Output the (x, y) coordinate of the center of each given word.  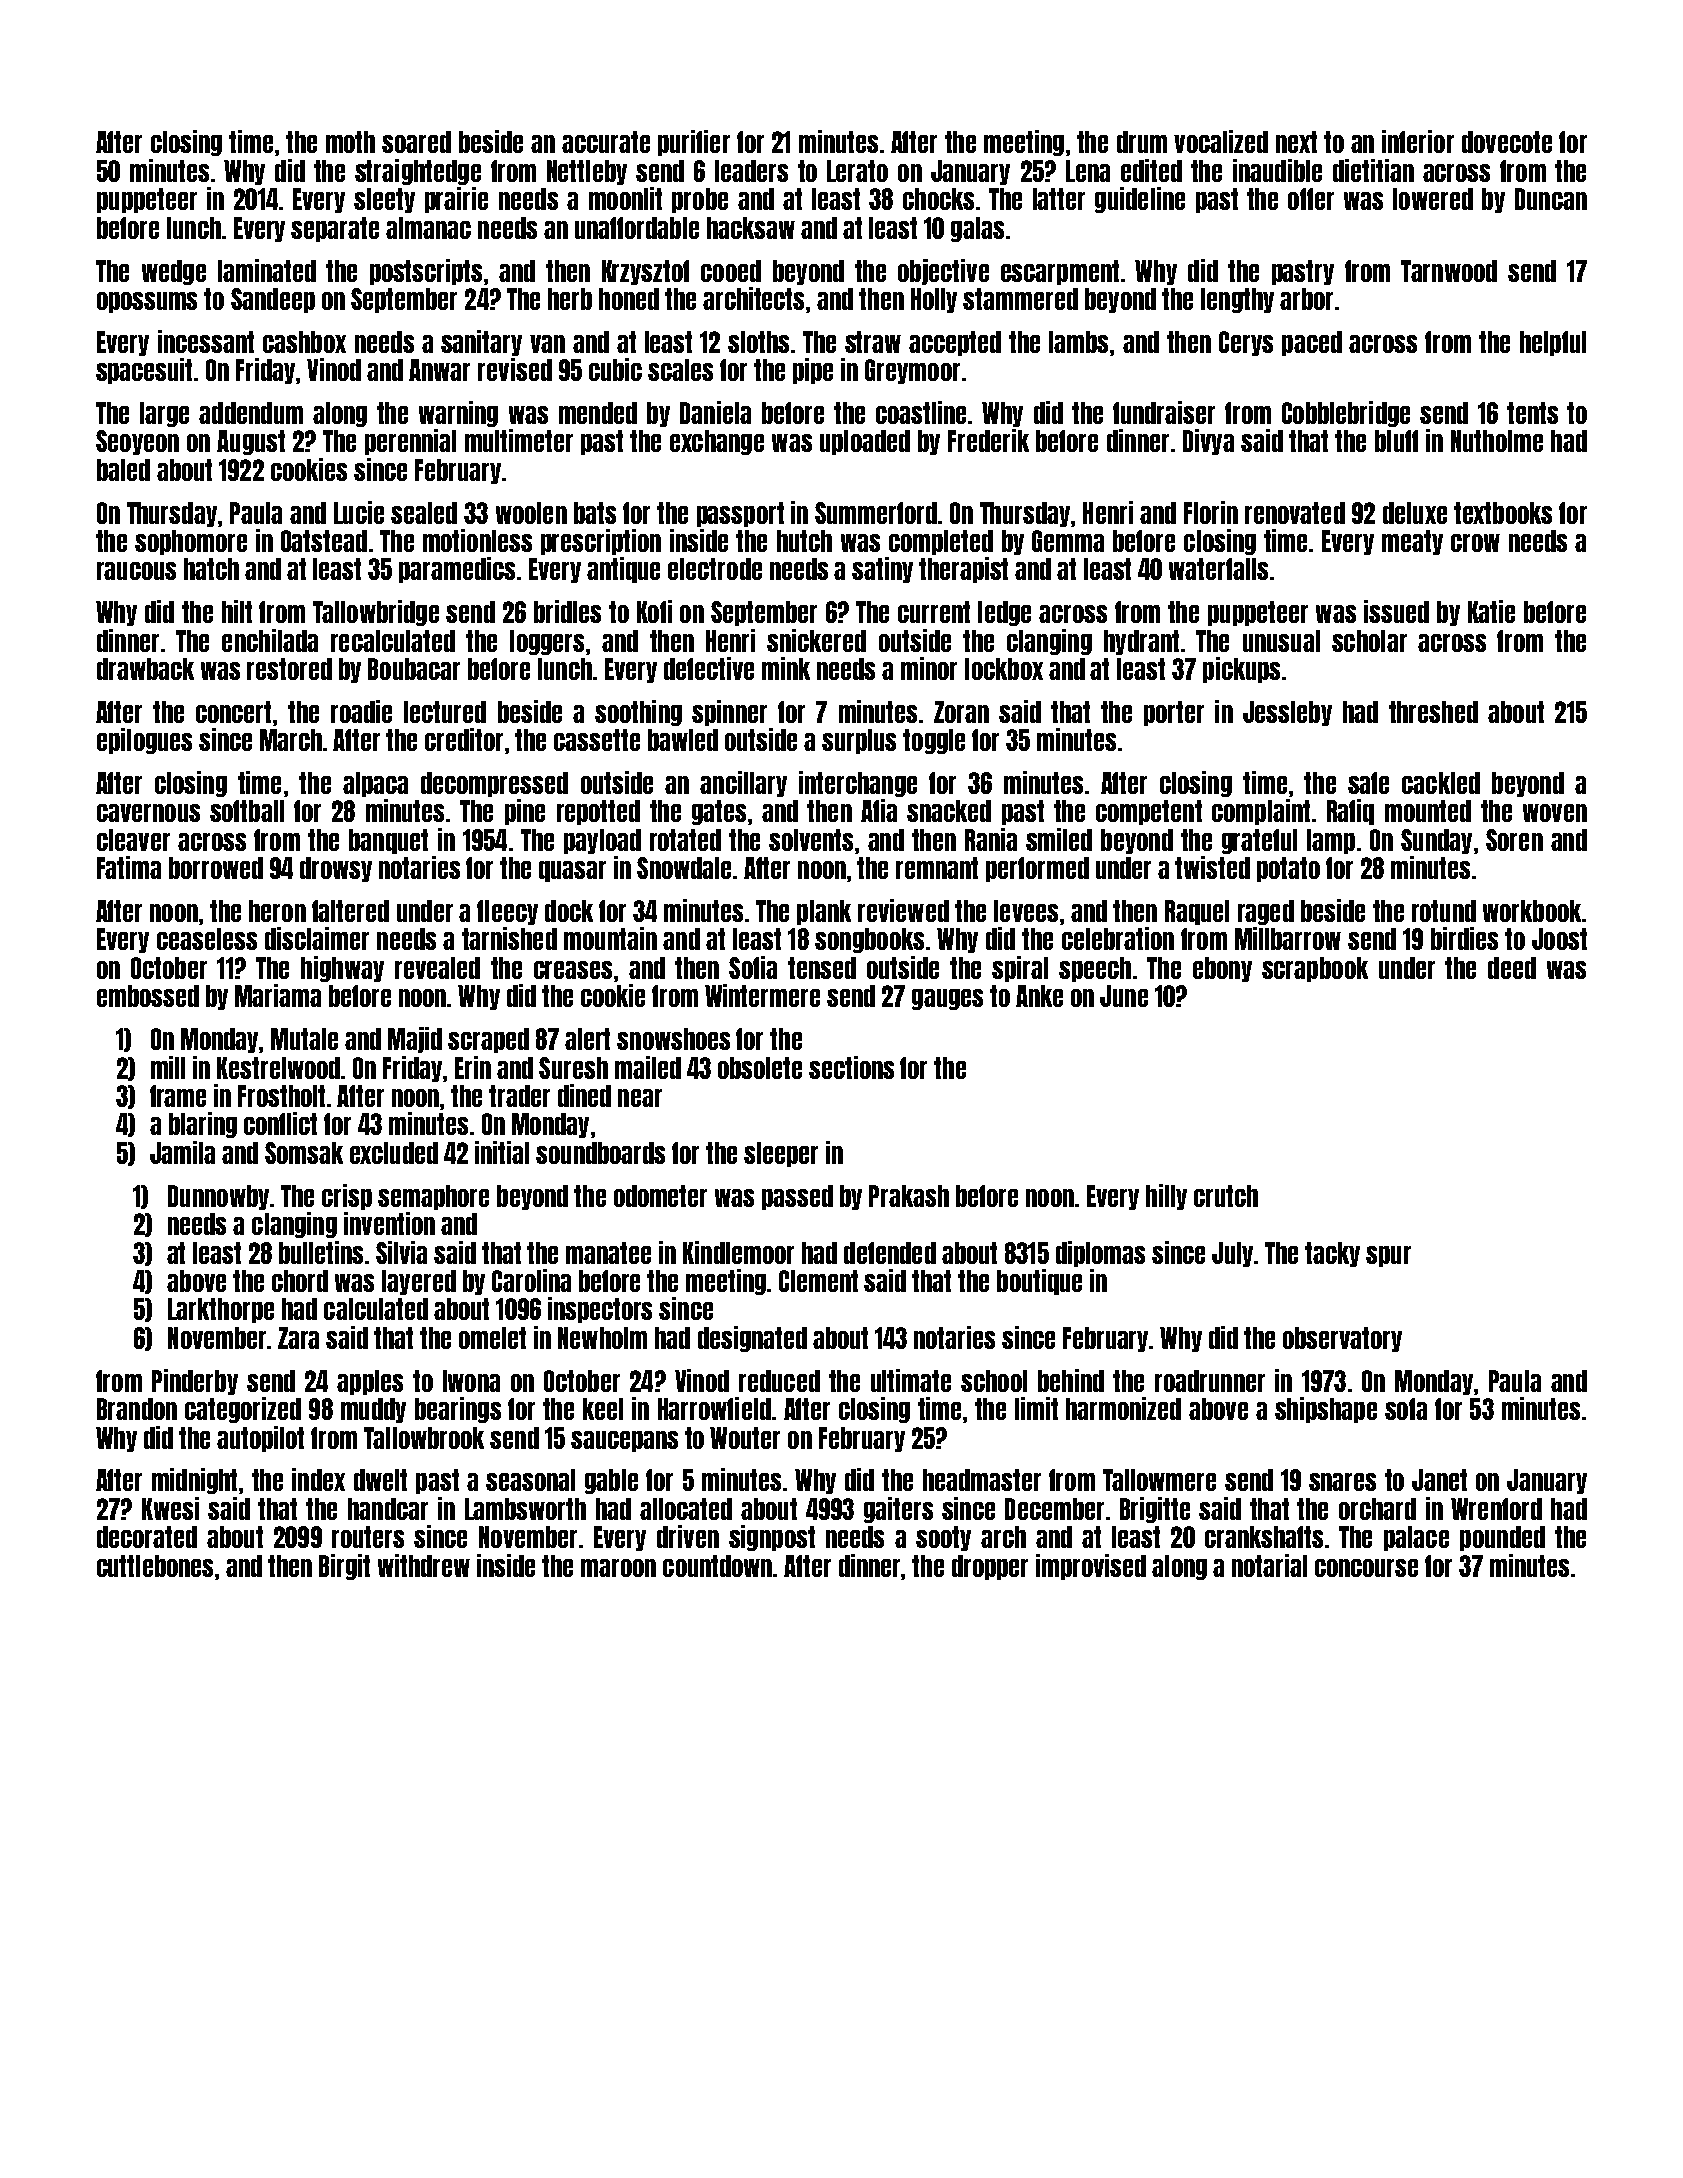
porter (1174, 713)
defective (709, 668)
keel (603, 1409)
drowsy (336, 869)
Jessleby (1287, 713)
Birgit (344, 1567)
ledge (1004, 613)
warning (458, 414)
